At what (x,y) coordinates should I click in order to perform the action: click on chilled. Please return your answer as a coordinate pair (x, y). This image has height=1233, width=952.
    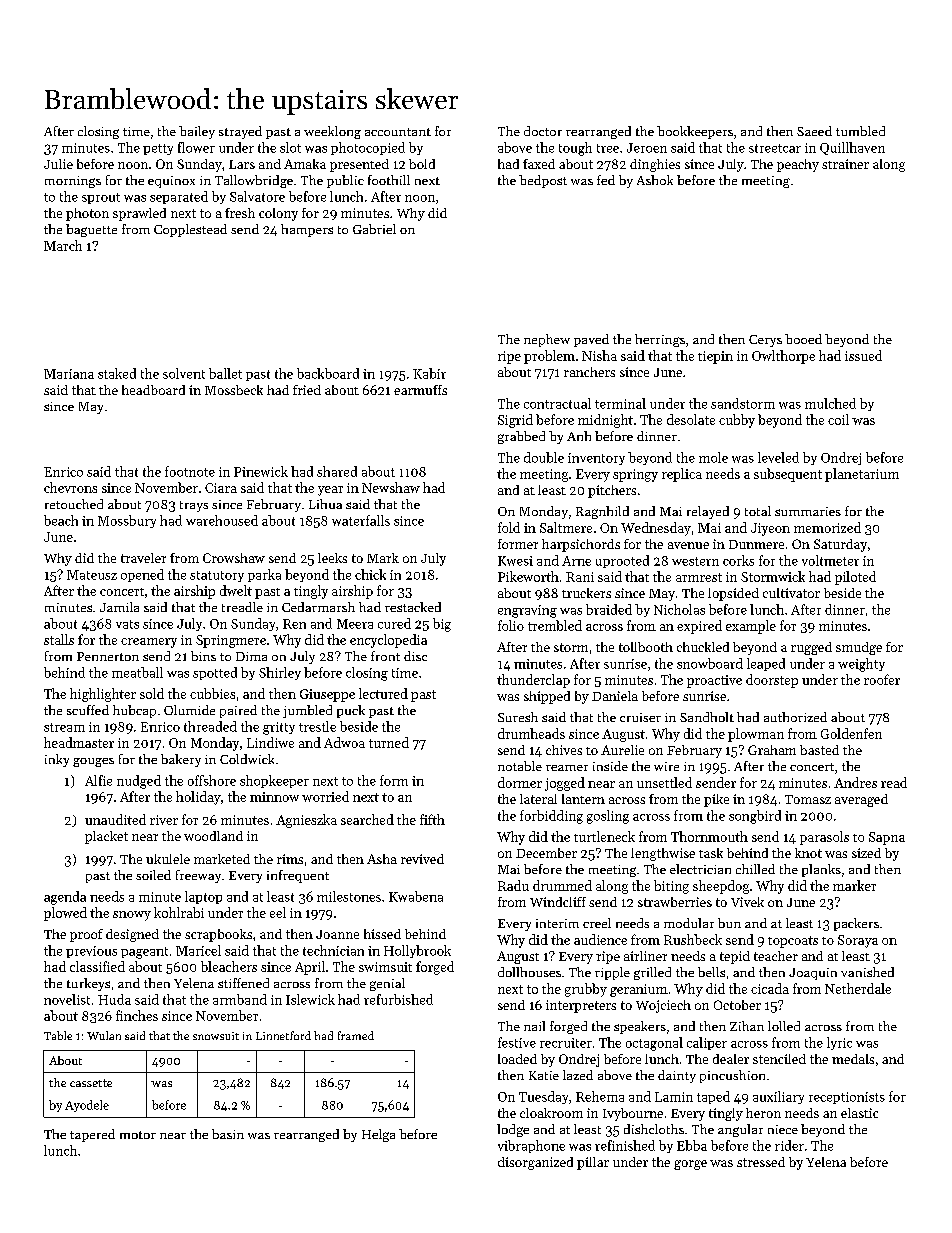
    Looking at the image, I should click on (755, 869).
